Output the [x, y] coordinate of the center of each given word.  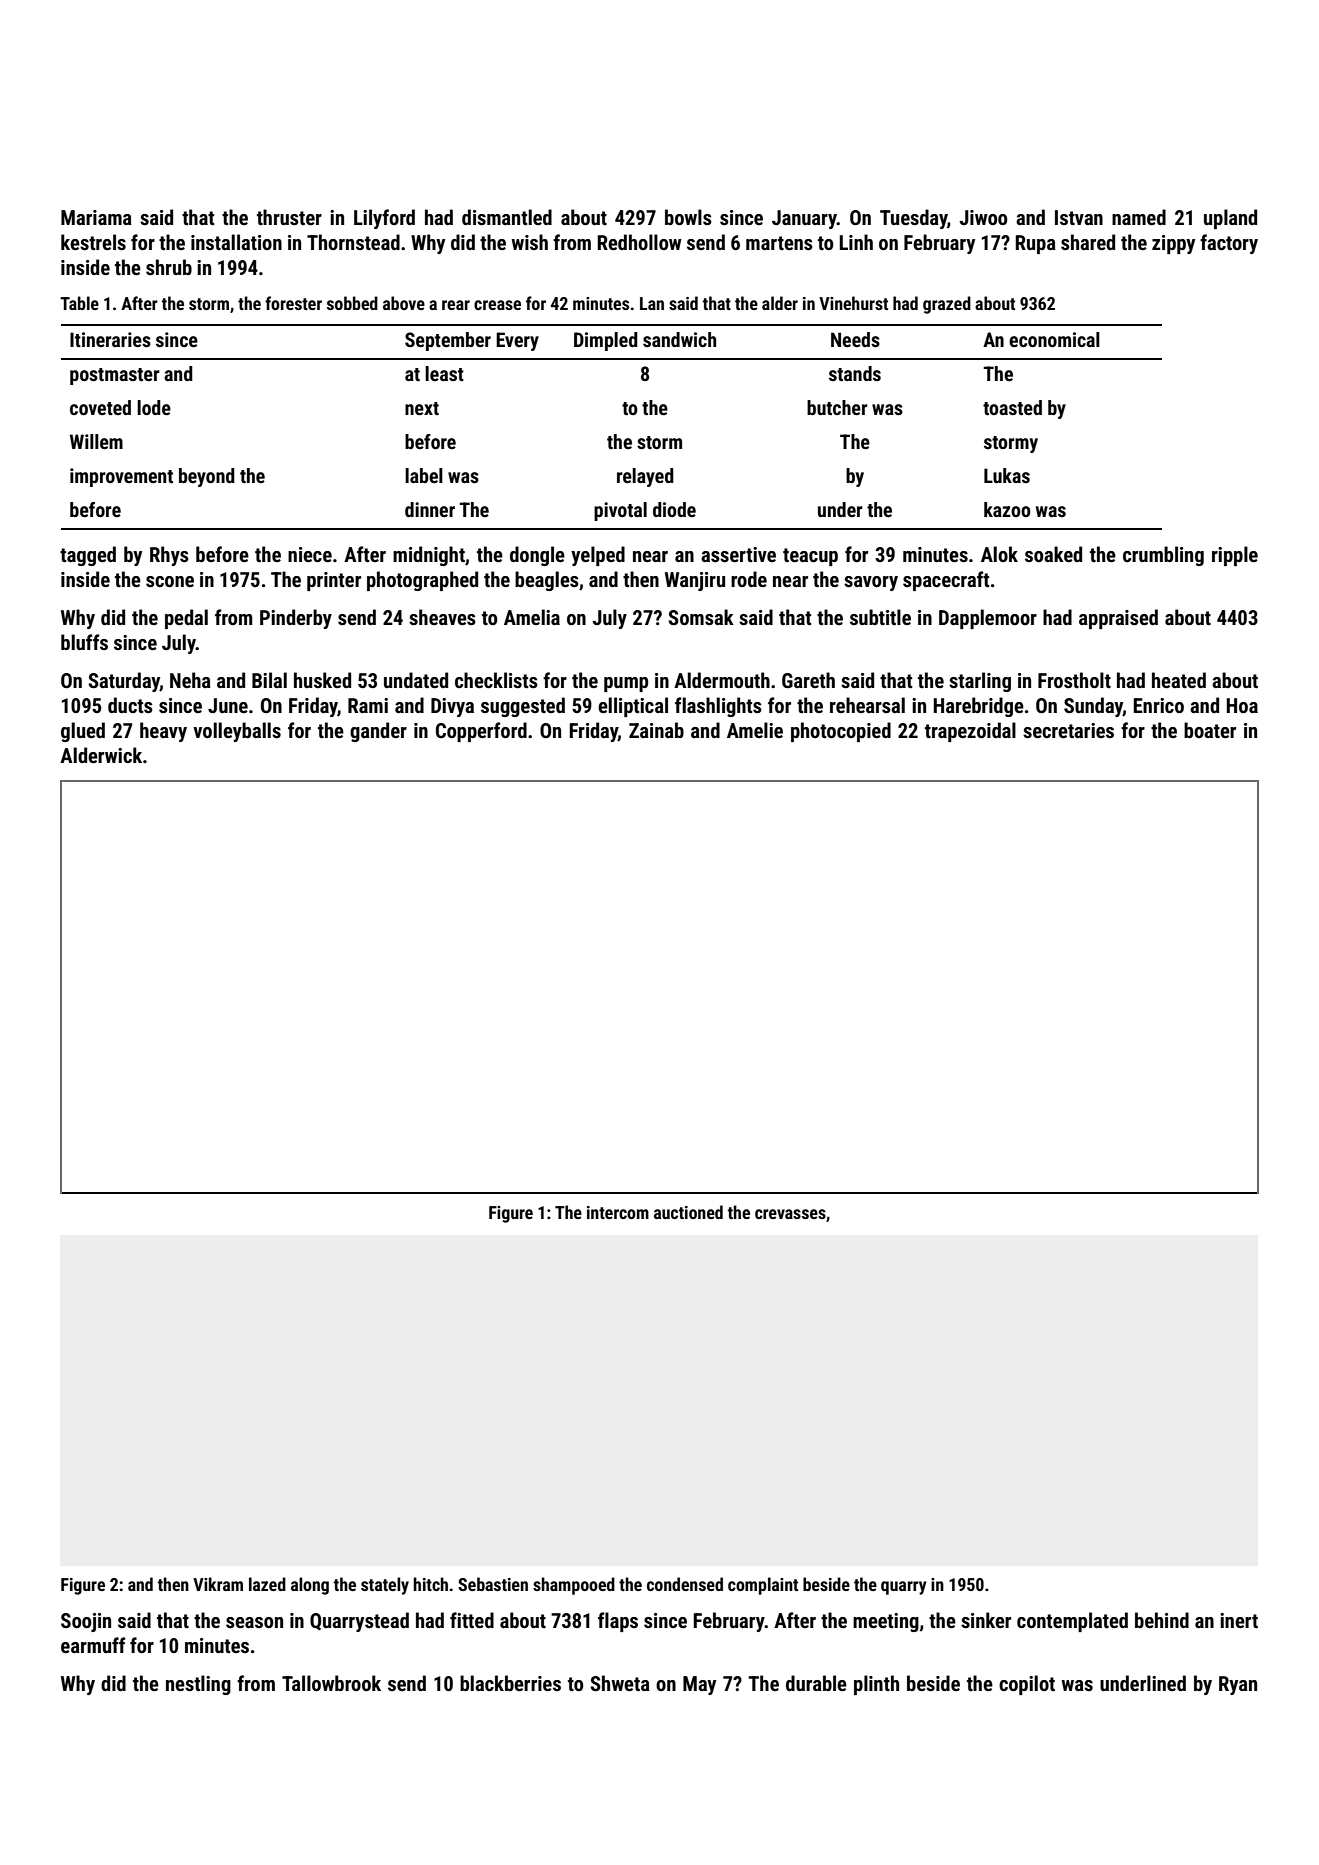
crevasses [790, 1214]
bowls [688, 217]
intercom [618, 1212]
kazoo [1007, 509]
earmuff [93, 1645]
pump [626, 684]
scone [170, 581]
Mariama [96, 217]
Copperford [481, 732]
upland [1230, 219]
